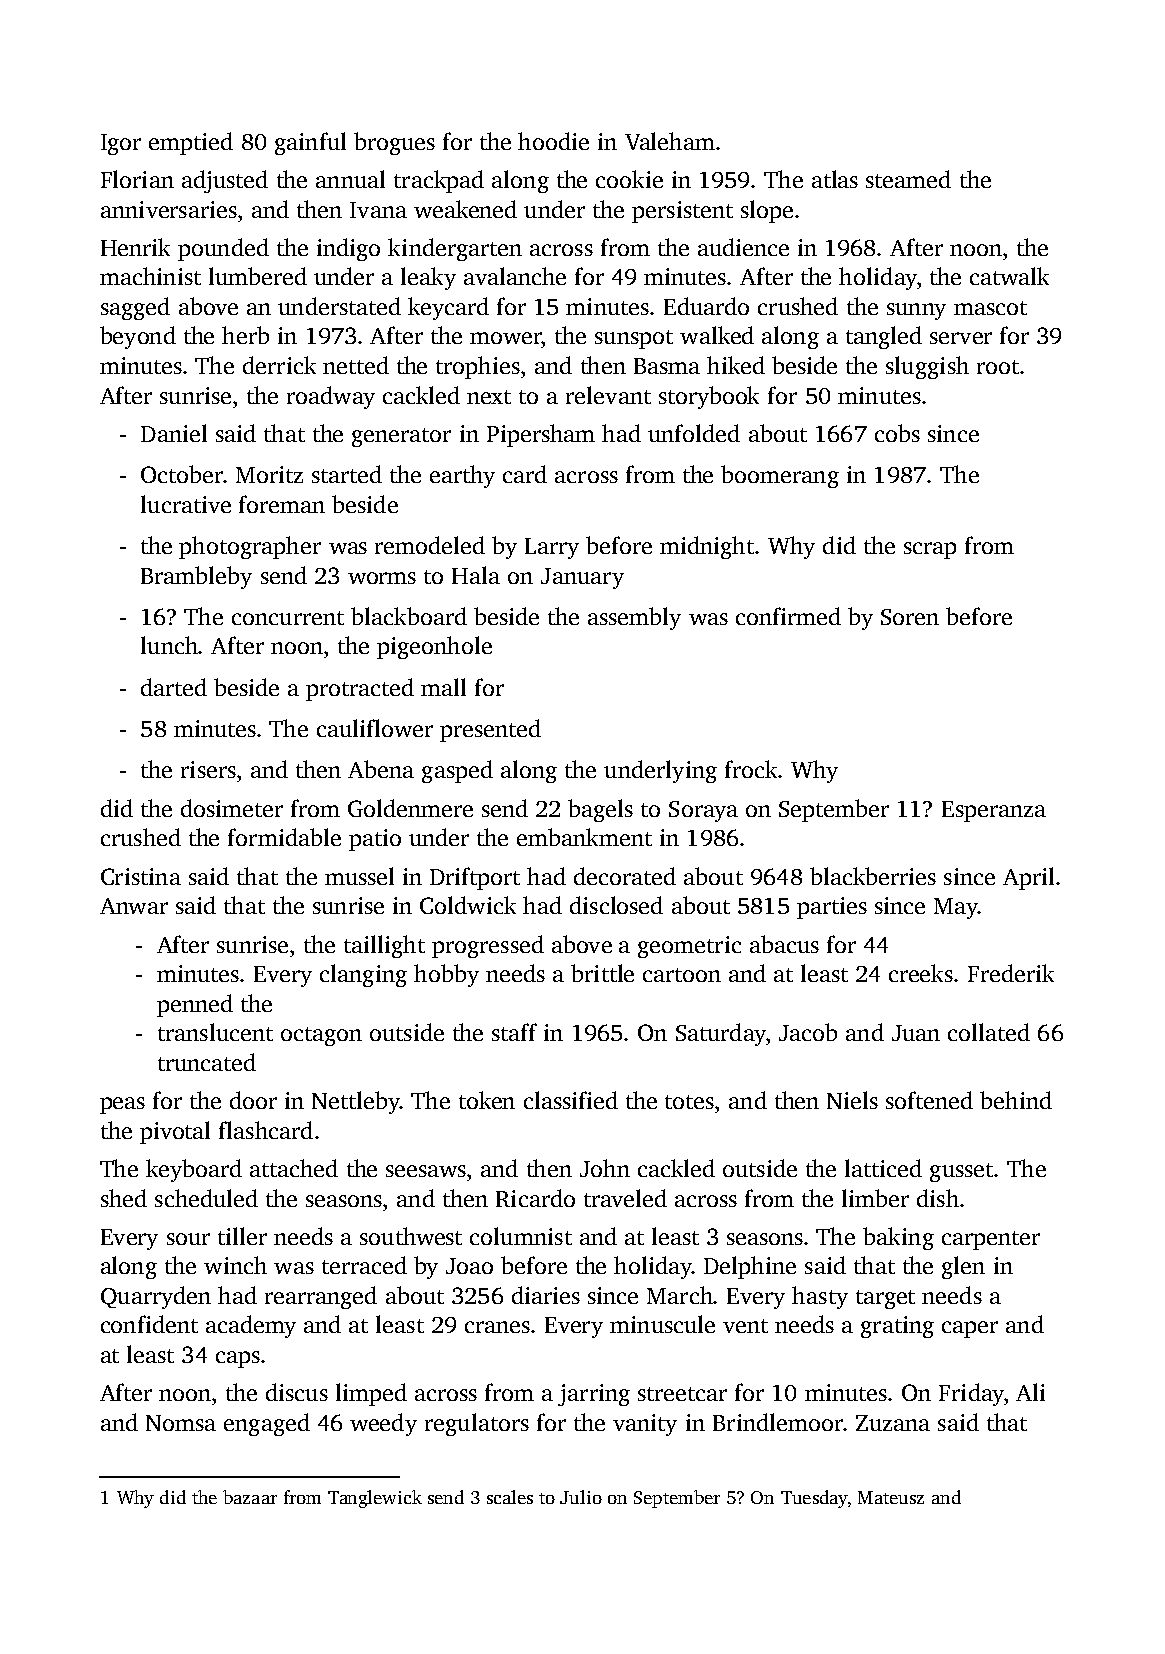 This page has height=1654, width=1165. I want to click on sunspot, so click(634, 339).
